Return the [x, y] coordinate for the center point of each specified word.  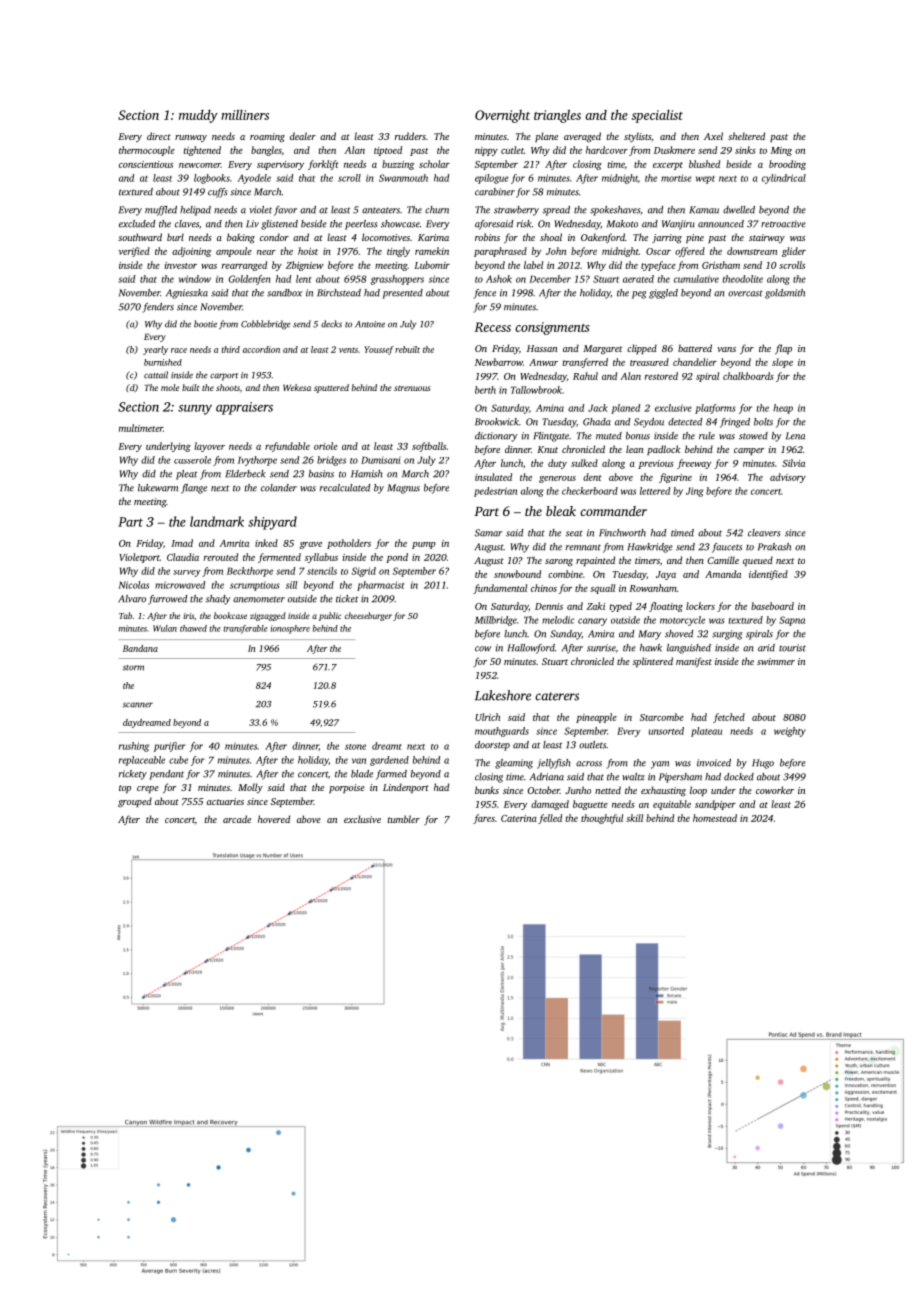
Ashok [499, 279]
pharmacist [380, 586]
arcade [237, 819]
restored [661, 376]
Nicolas [133, 585]
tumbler [404, 819]
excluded [137, 224]
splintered [653, 662]
